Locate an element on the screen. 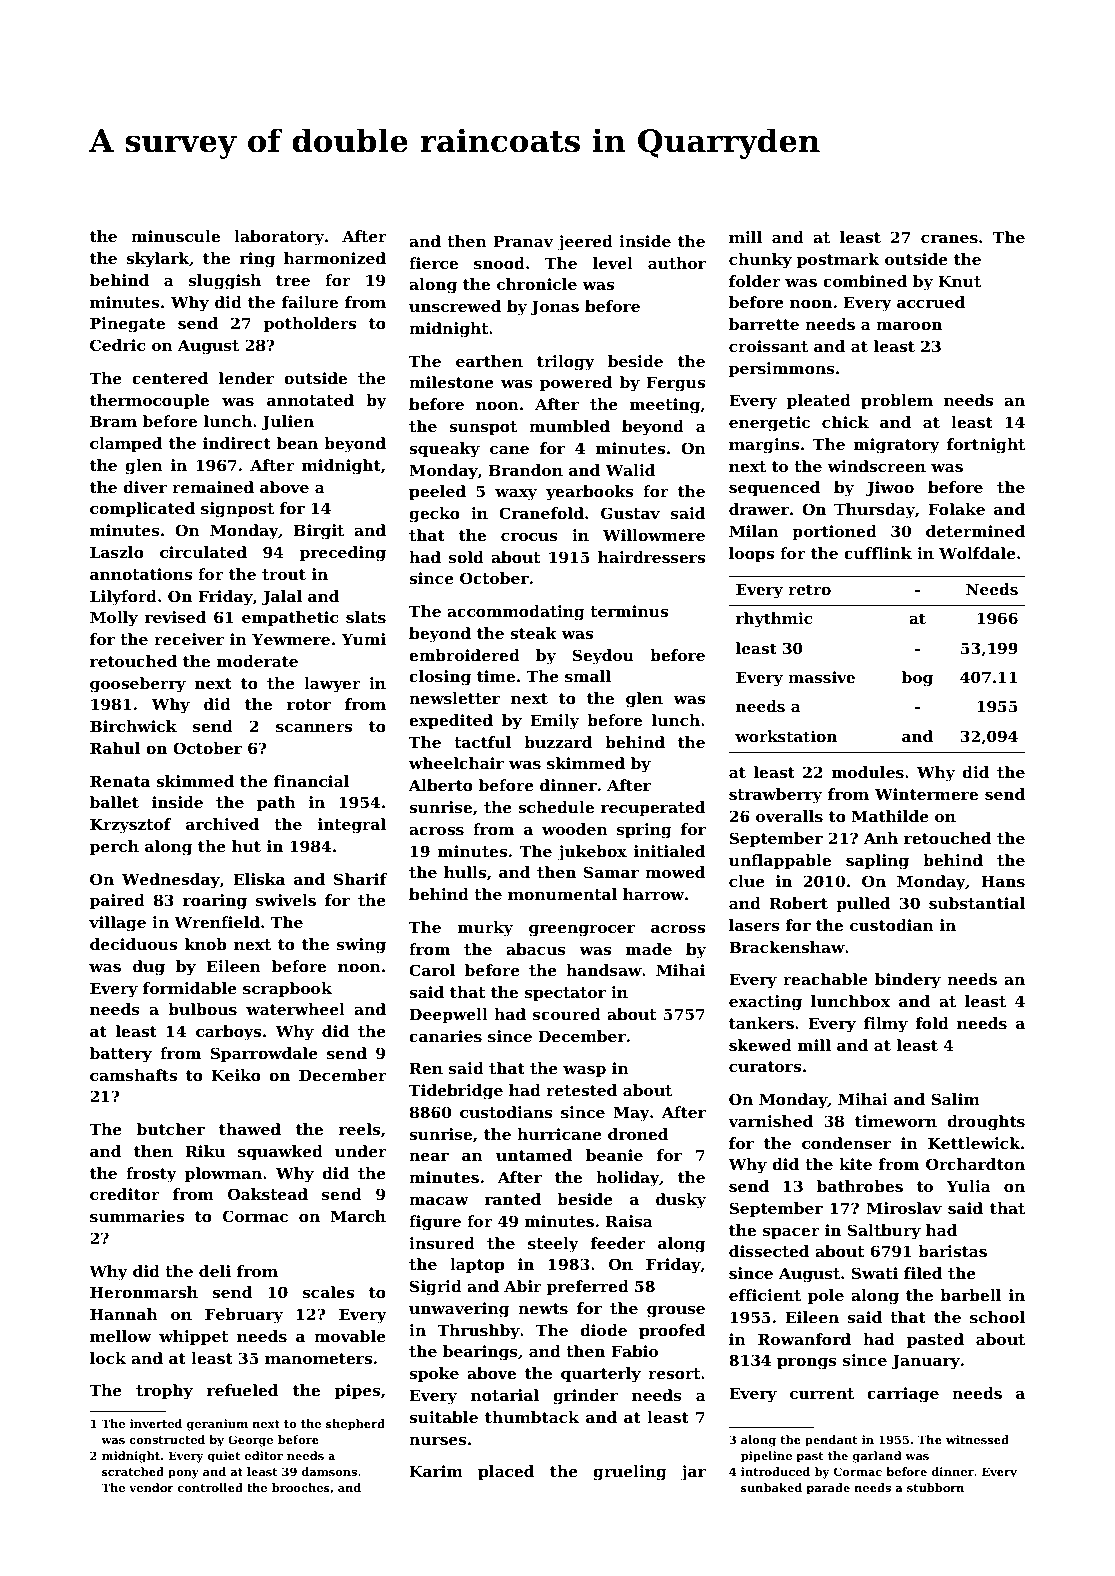 This screenshot has width=1115, height=1576. Wolfdale is located at coordinates (977, 553).
